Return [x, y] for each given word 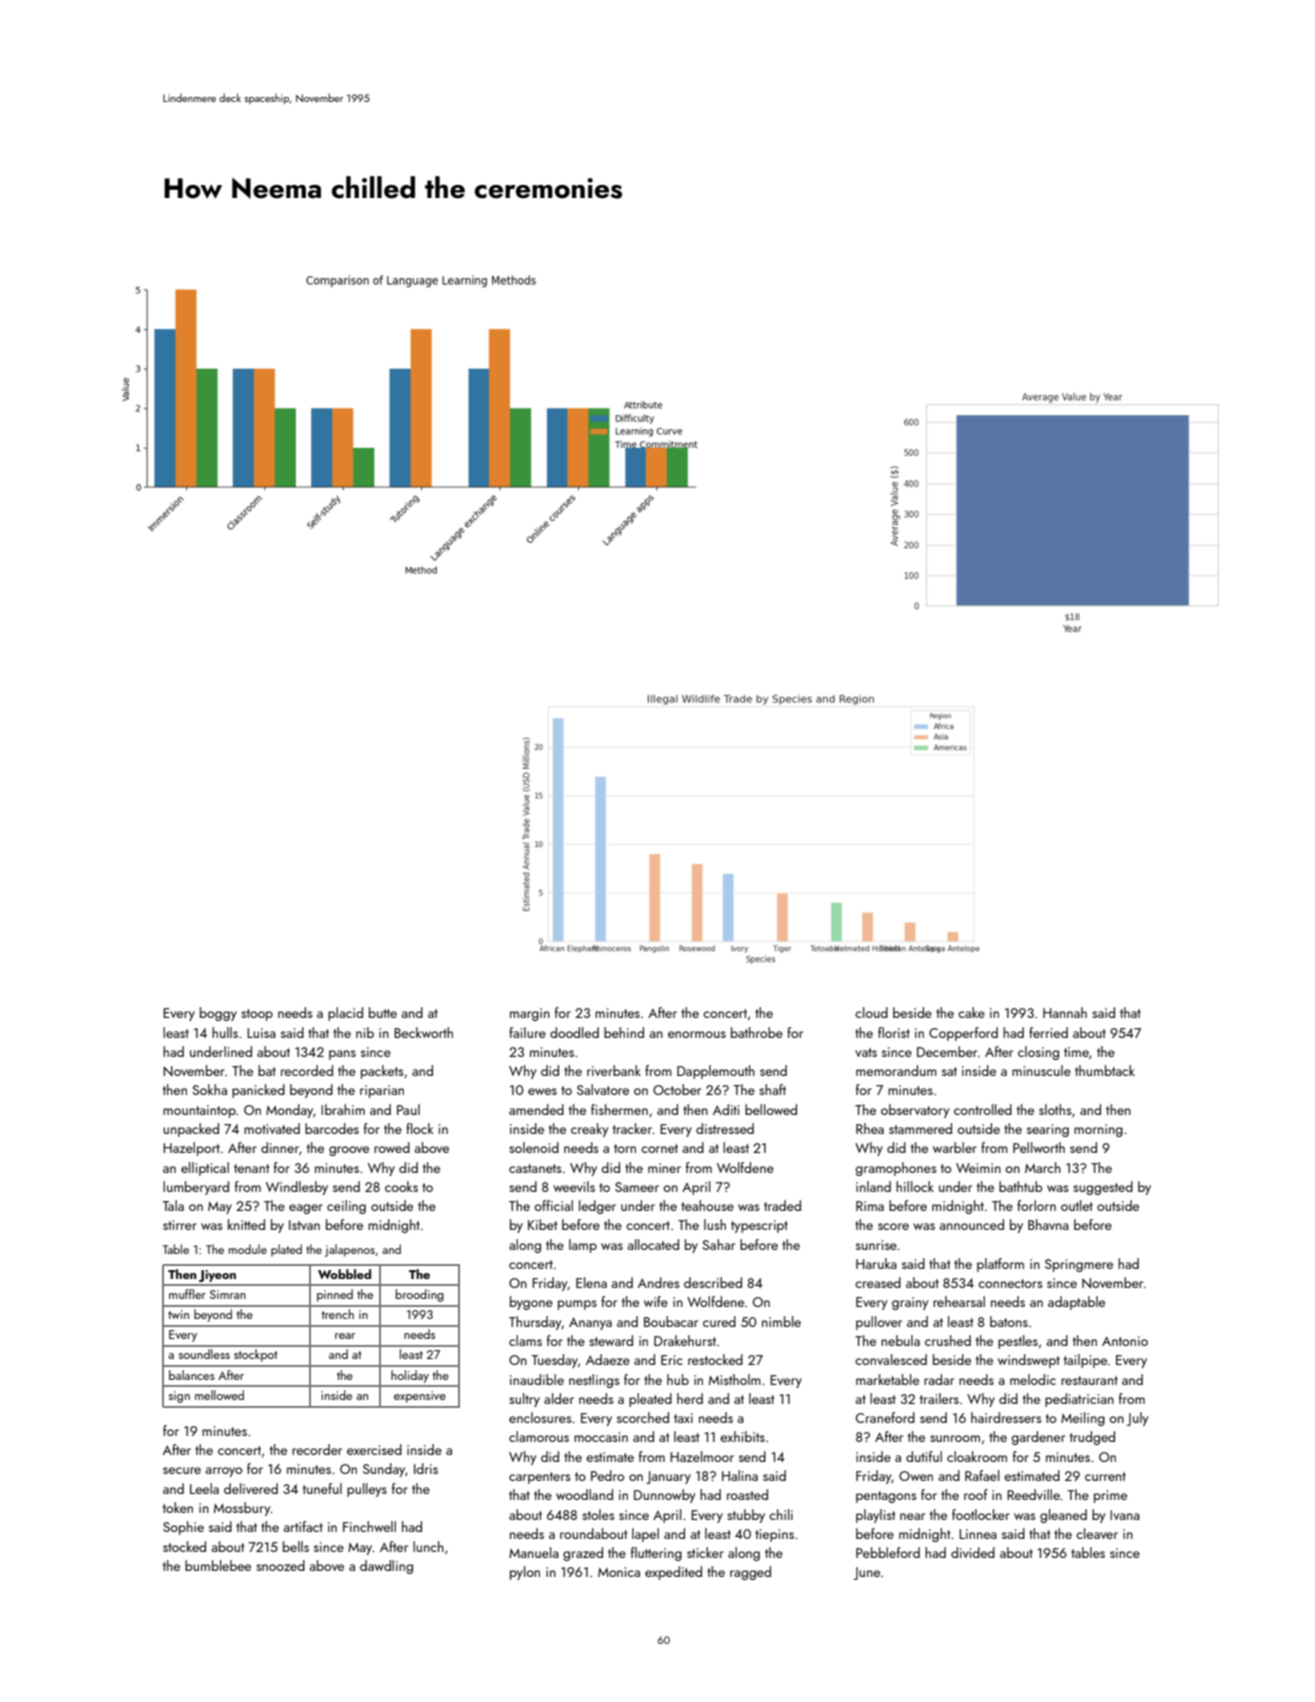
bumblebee [218, 1565]
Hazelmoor [702, 1456]
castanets [535, 1168]
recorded [307, 1070]
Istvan [304, 1225]
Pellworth [1039, 1147]
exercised [374, 1449]
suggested [1103, 1188]
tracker [632, 1128]
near [912, 1516]
